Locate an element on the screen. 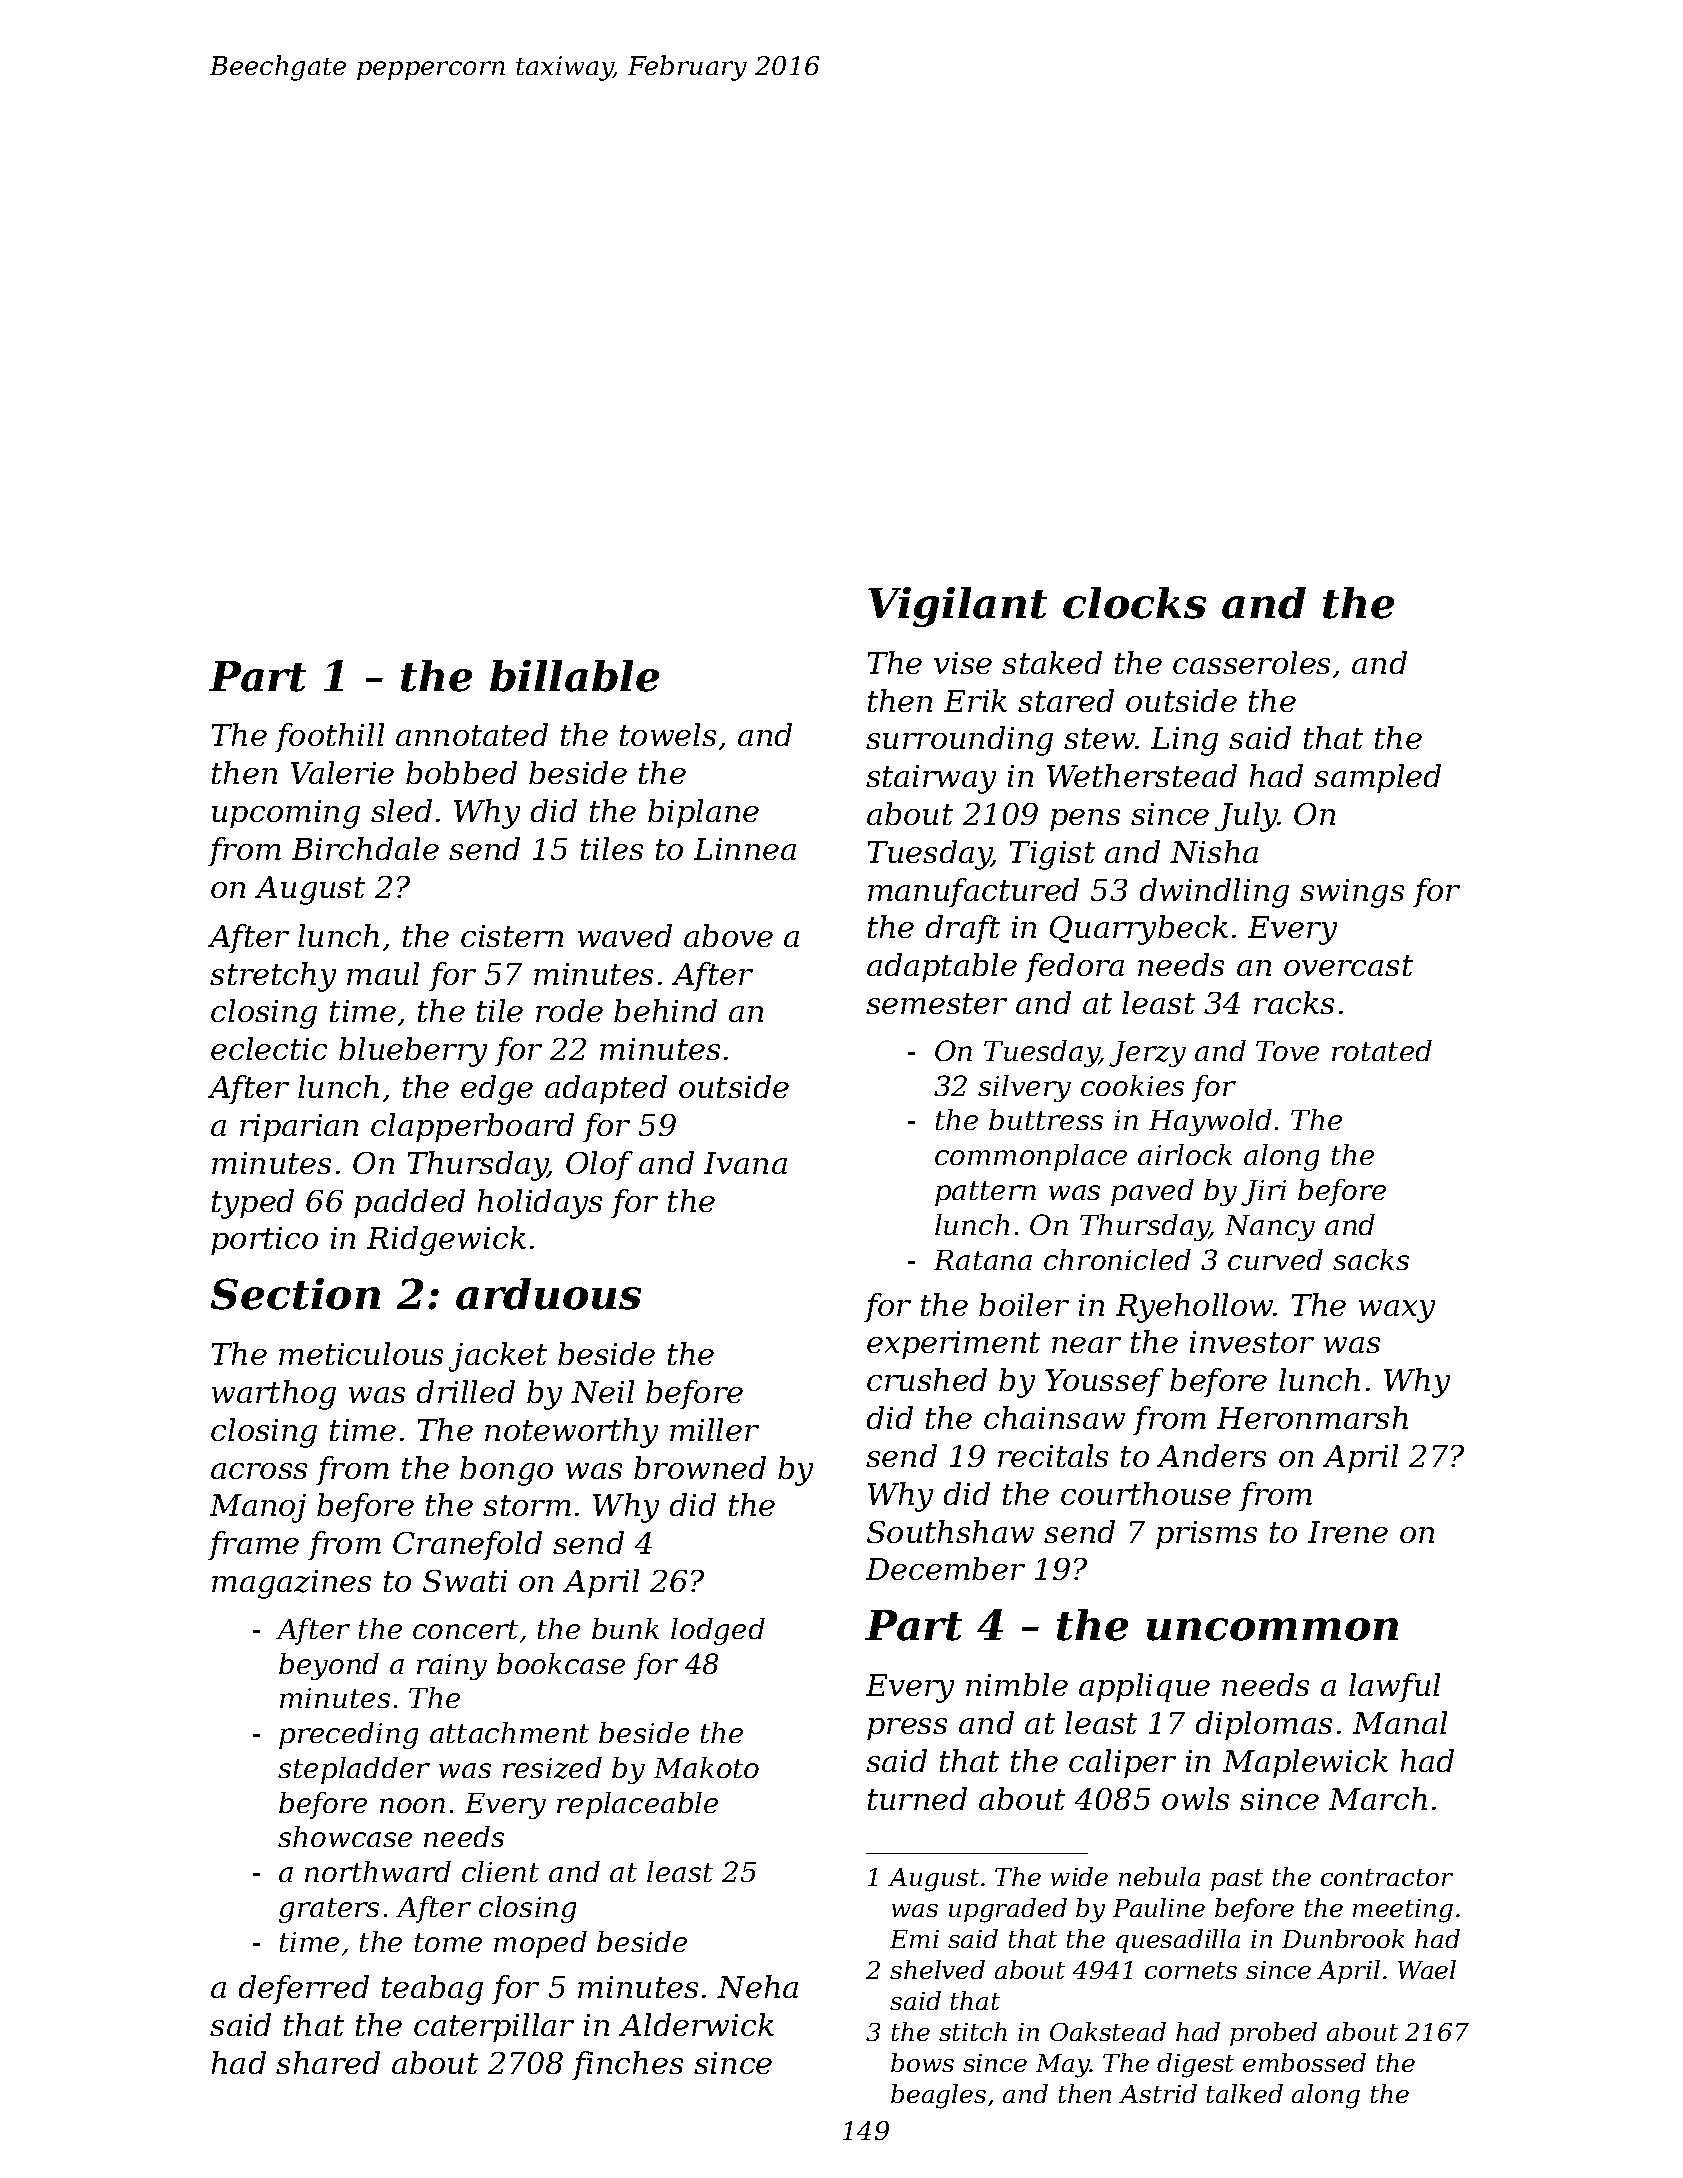 This screenshot has width=1683, height=2178. Manal is located at coordinates (1400, 1722).
